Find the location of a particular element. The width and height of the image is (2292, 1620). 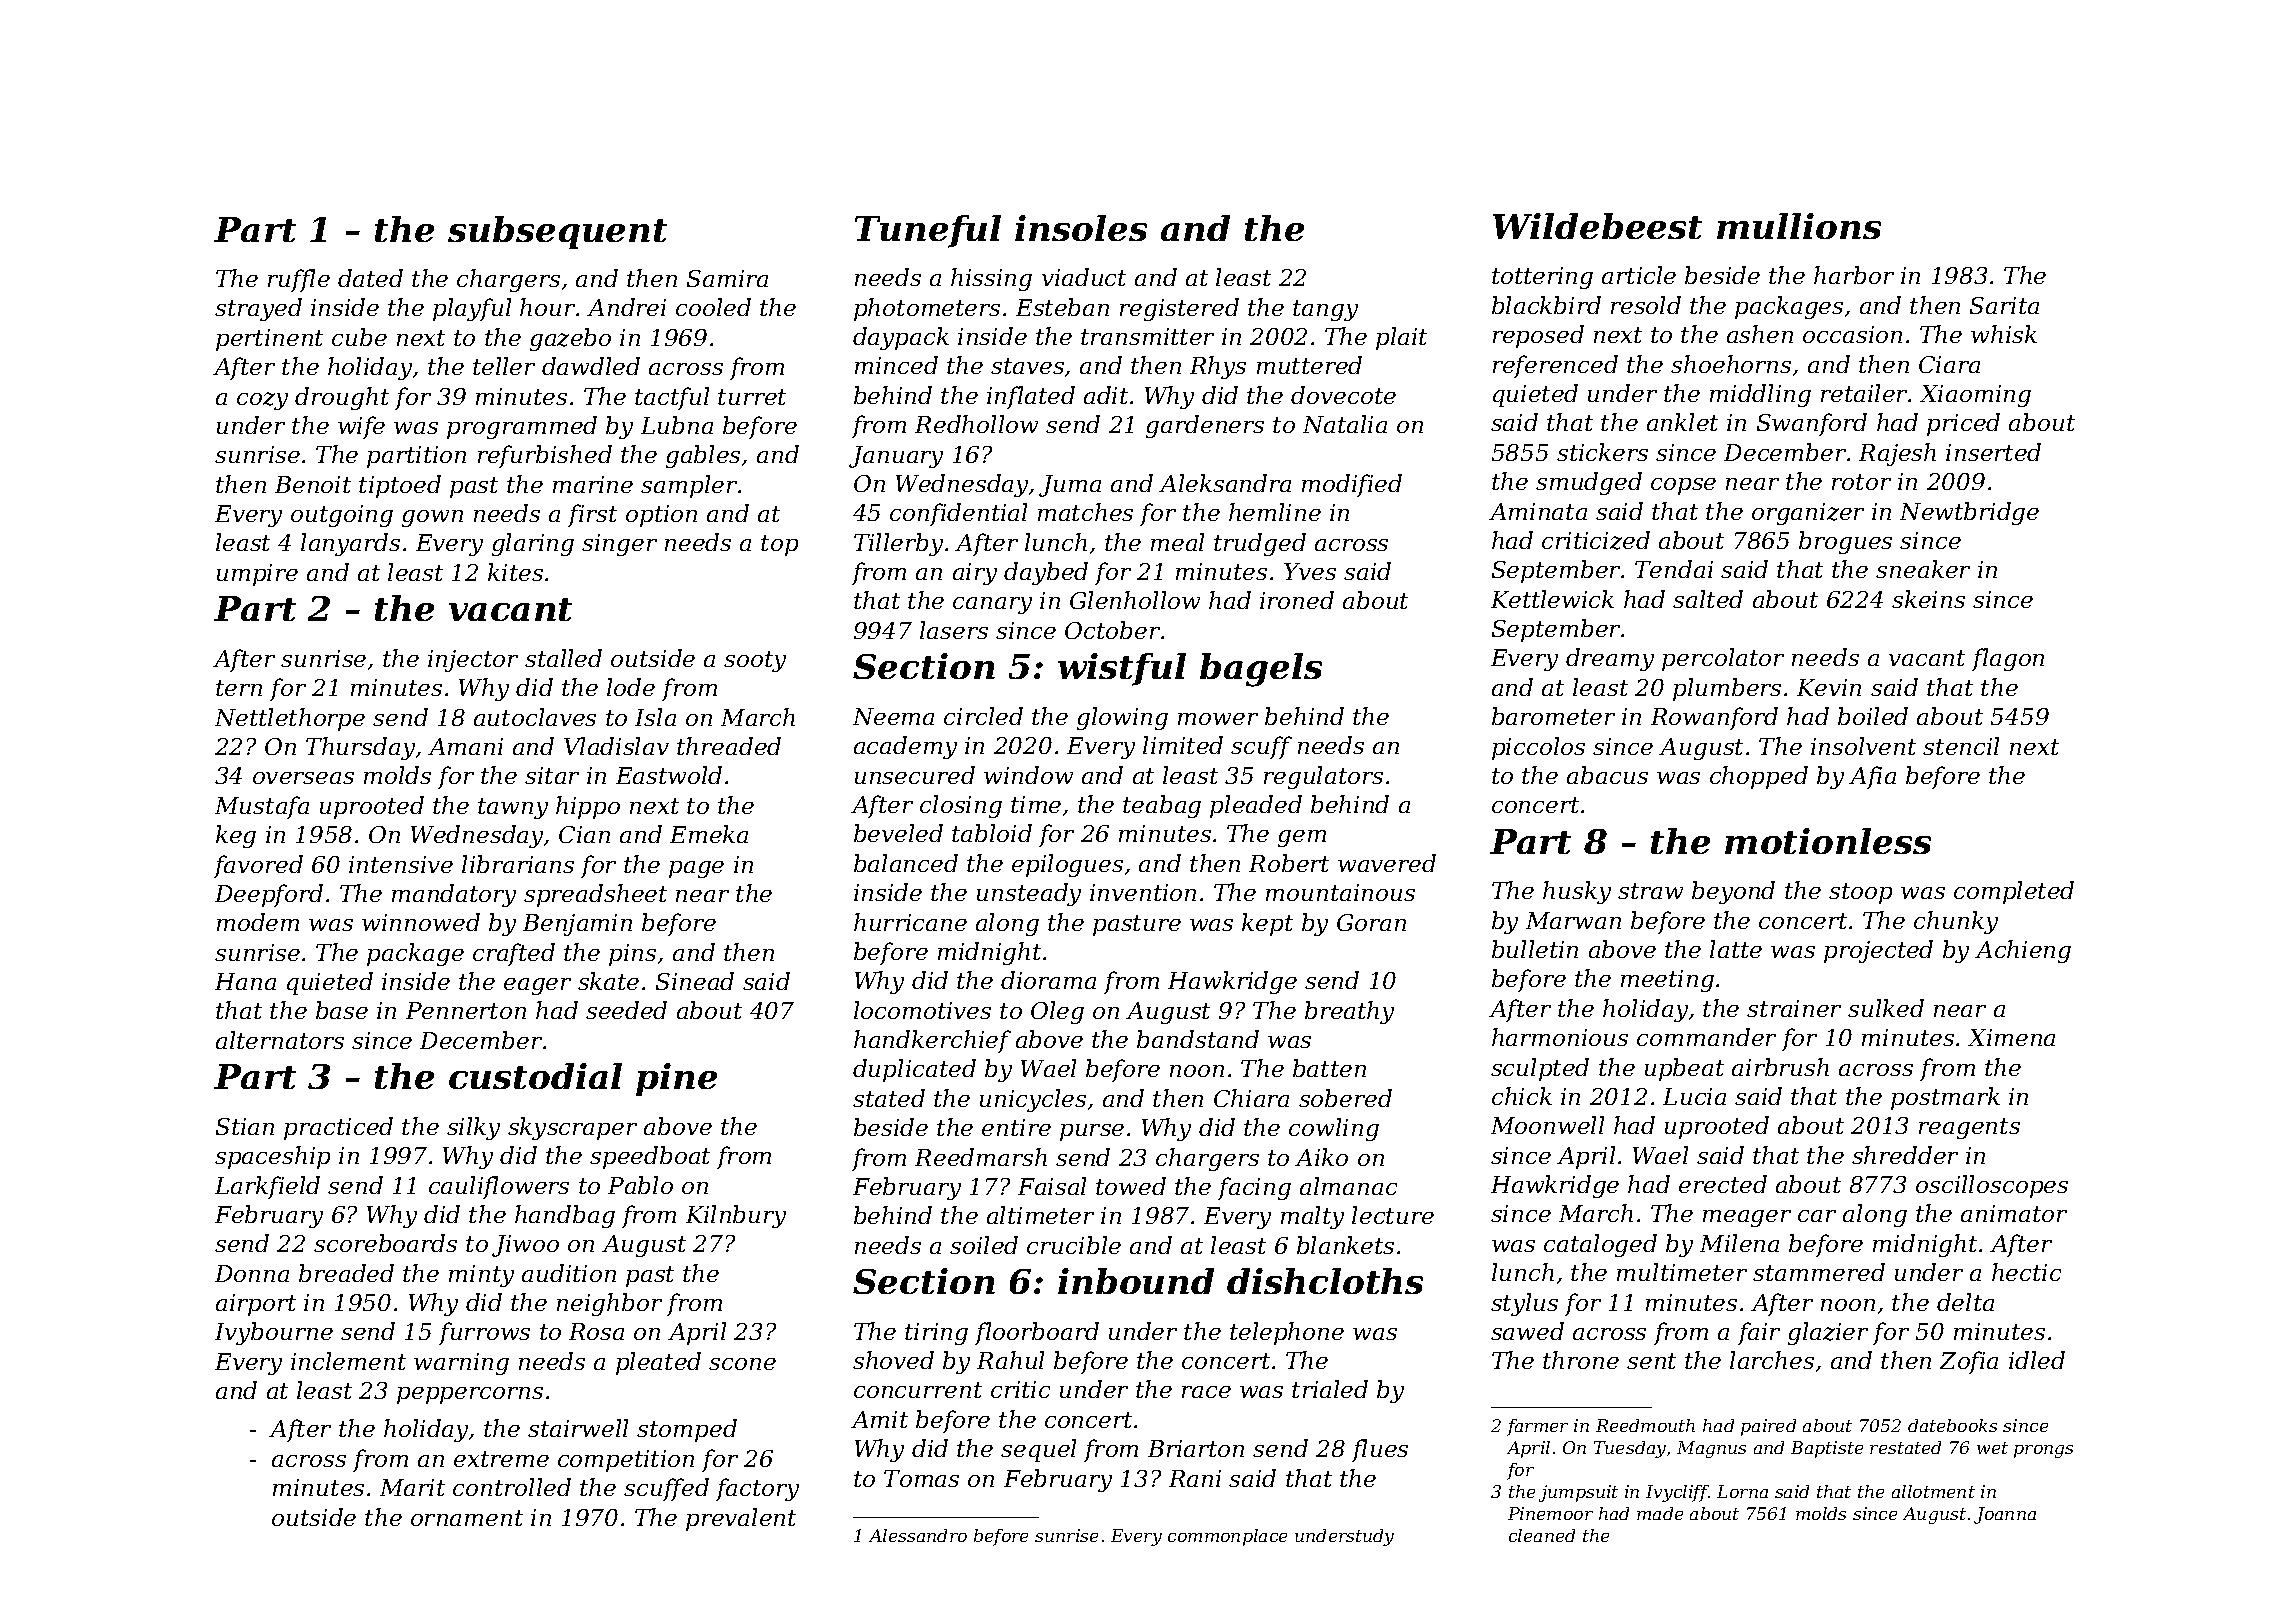

crafted is located at coordinates (514, 954).
